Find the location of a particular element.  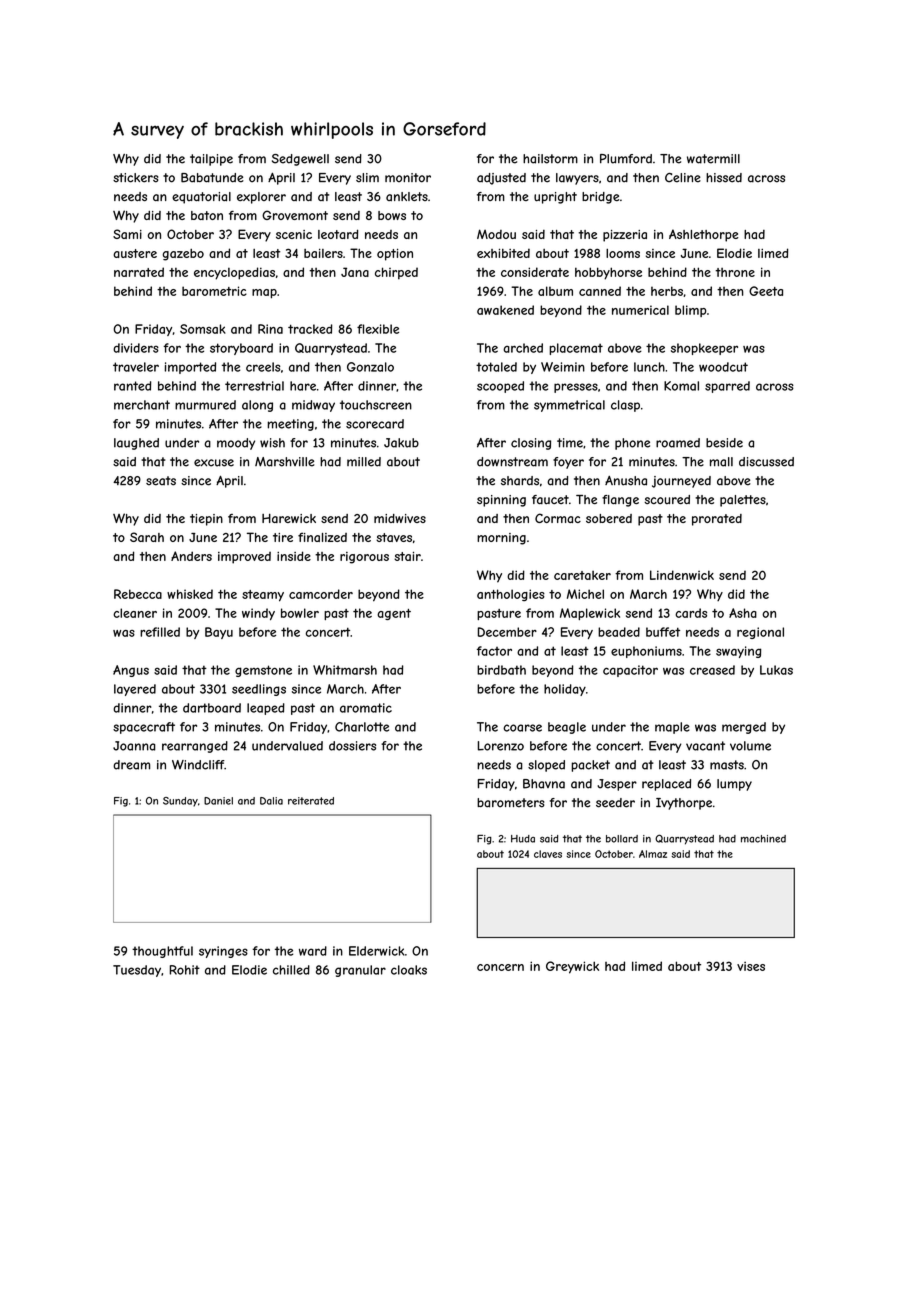

Bayu is located at coordinates (219, 633).
